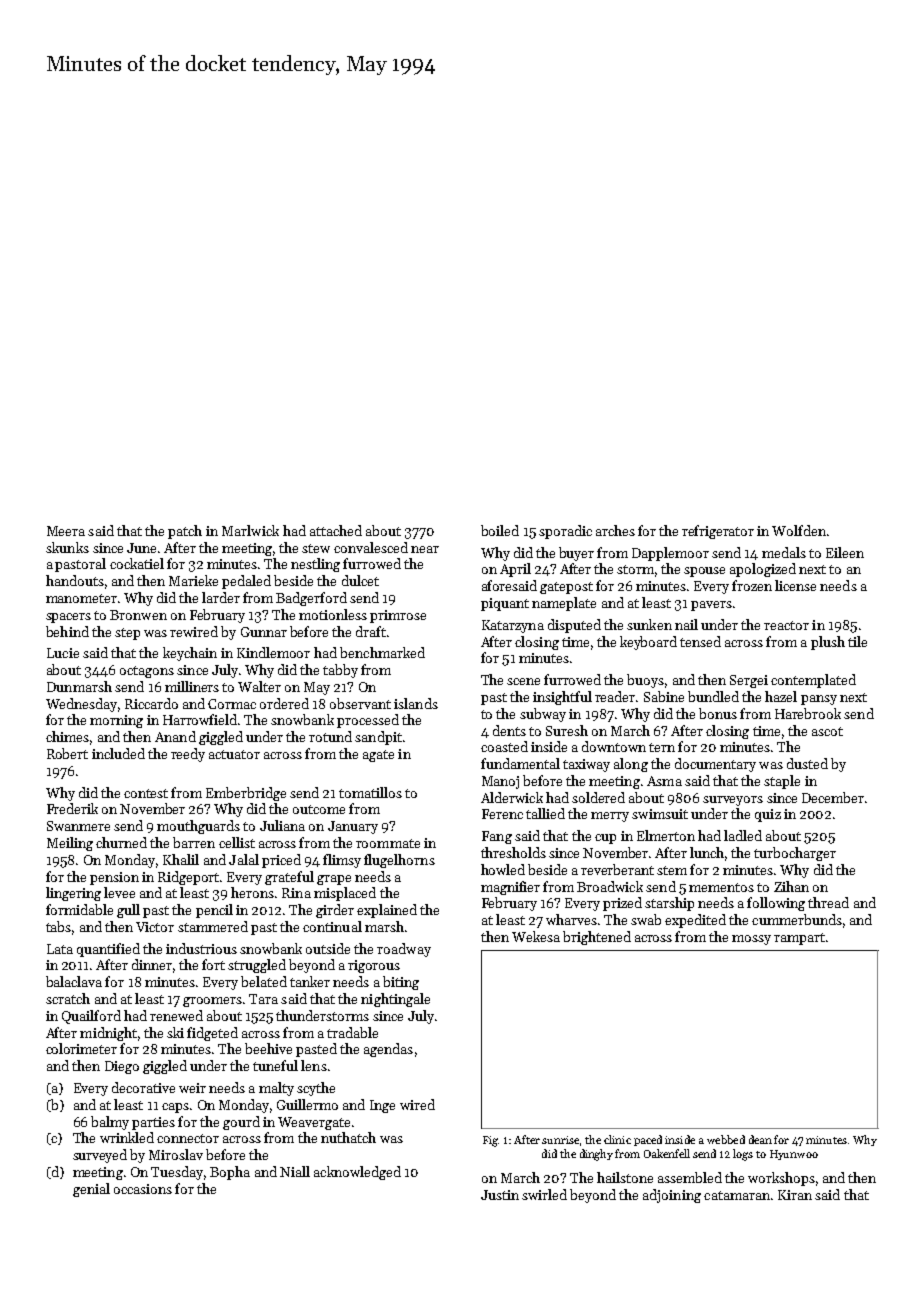 This screenshot has width=924, height=1308. Describe the element at coordinates (121, 842) in the screenshot. I see `churned` at that location.
